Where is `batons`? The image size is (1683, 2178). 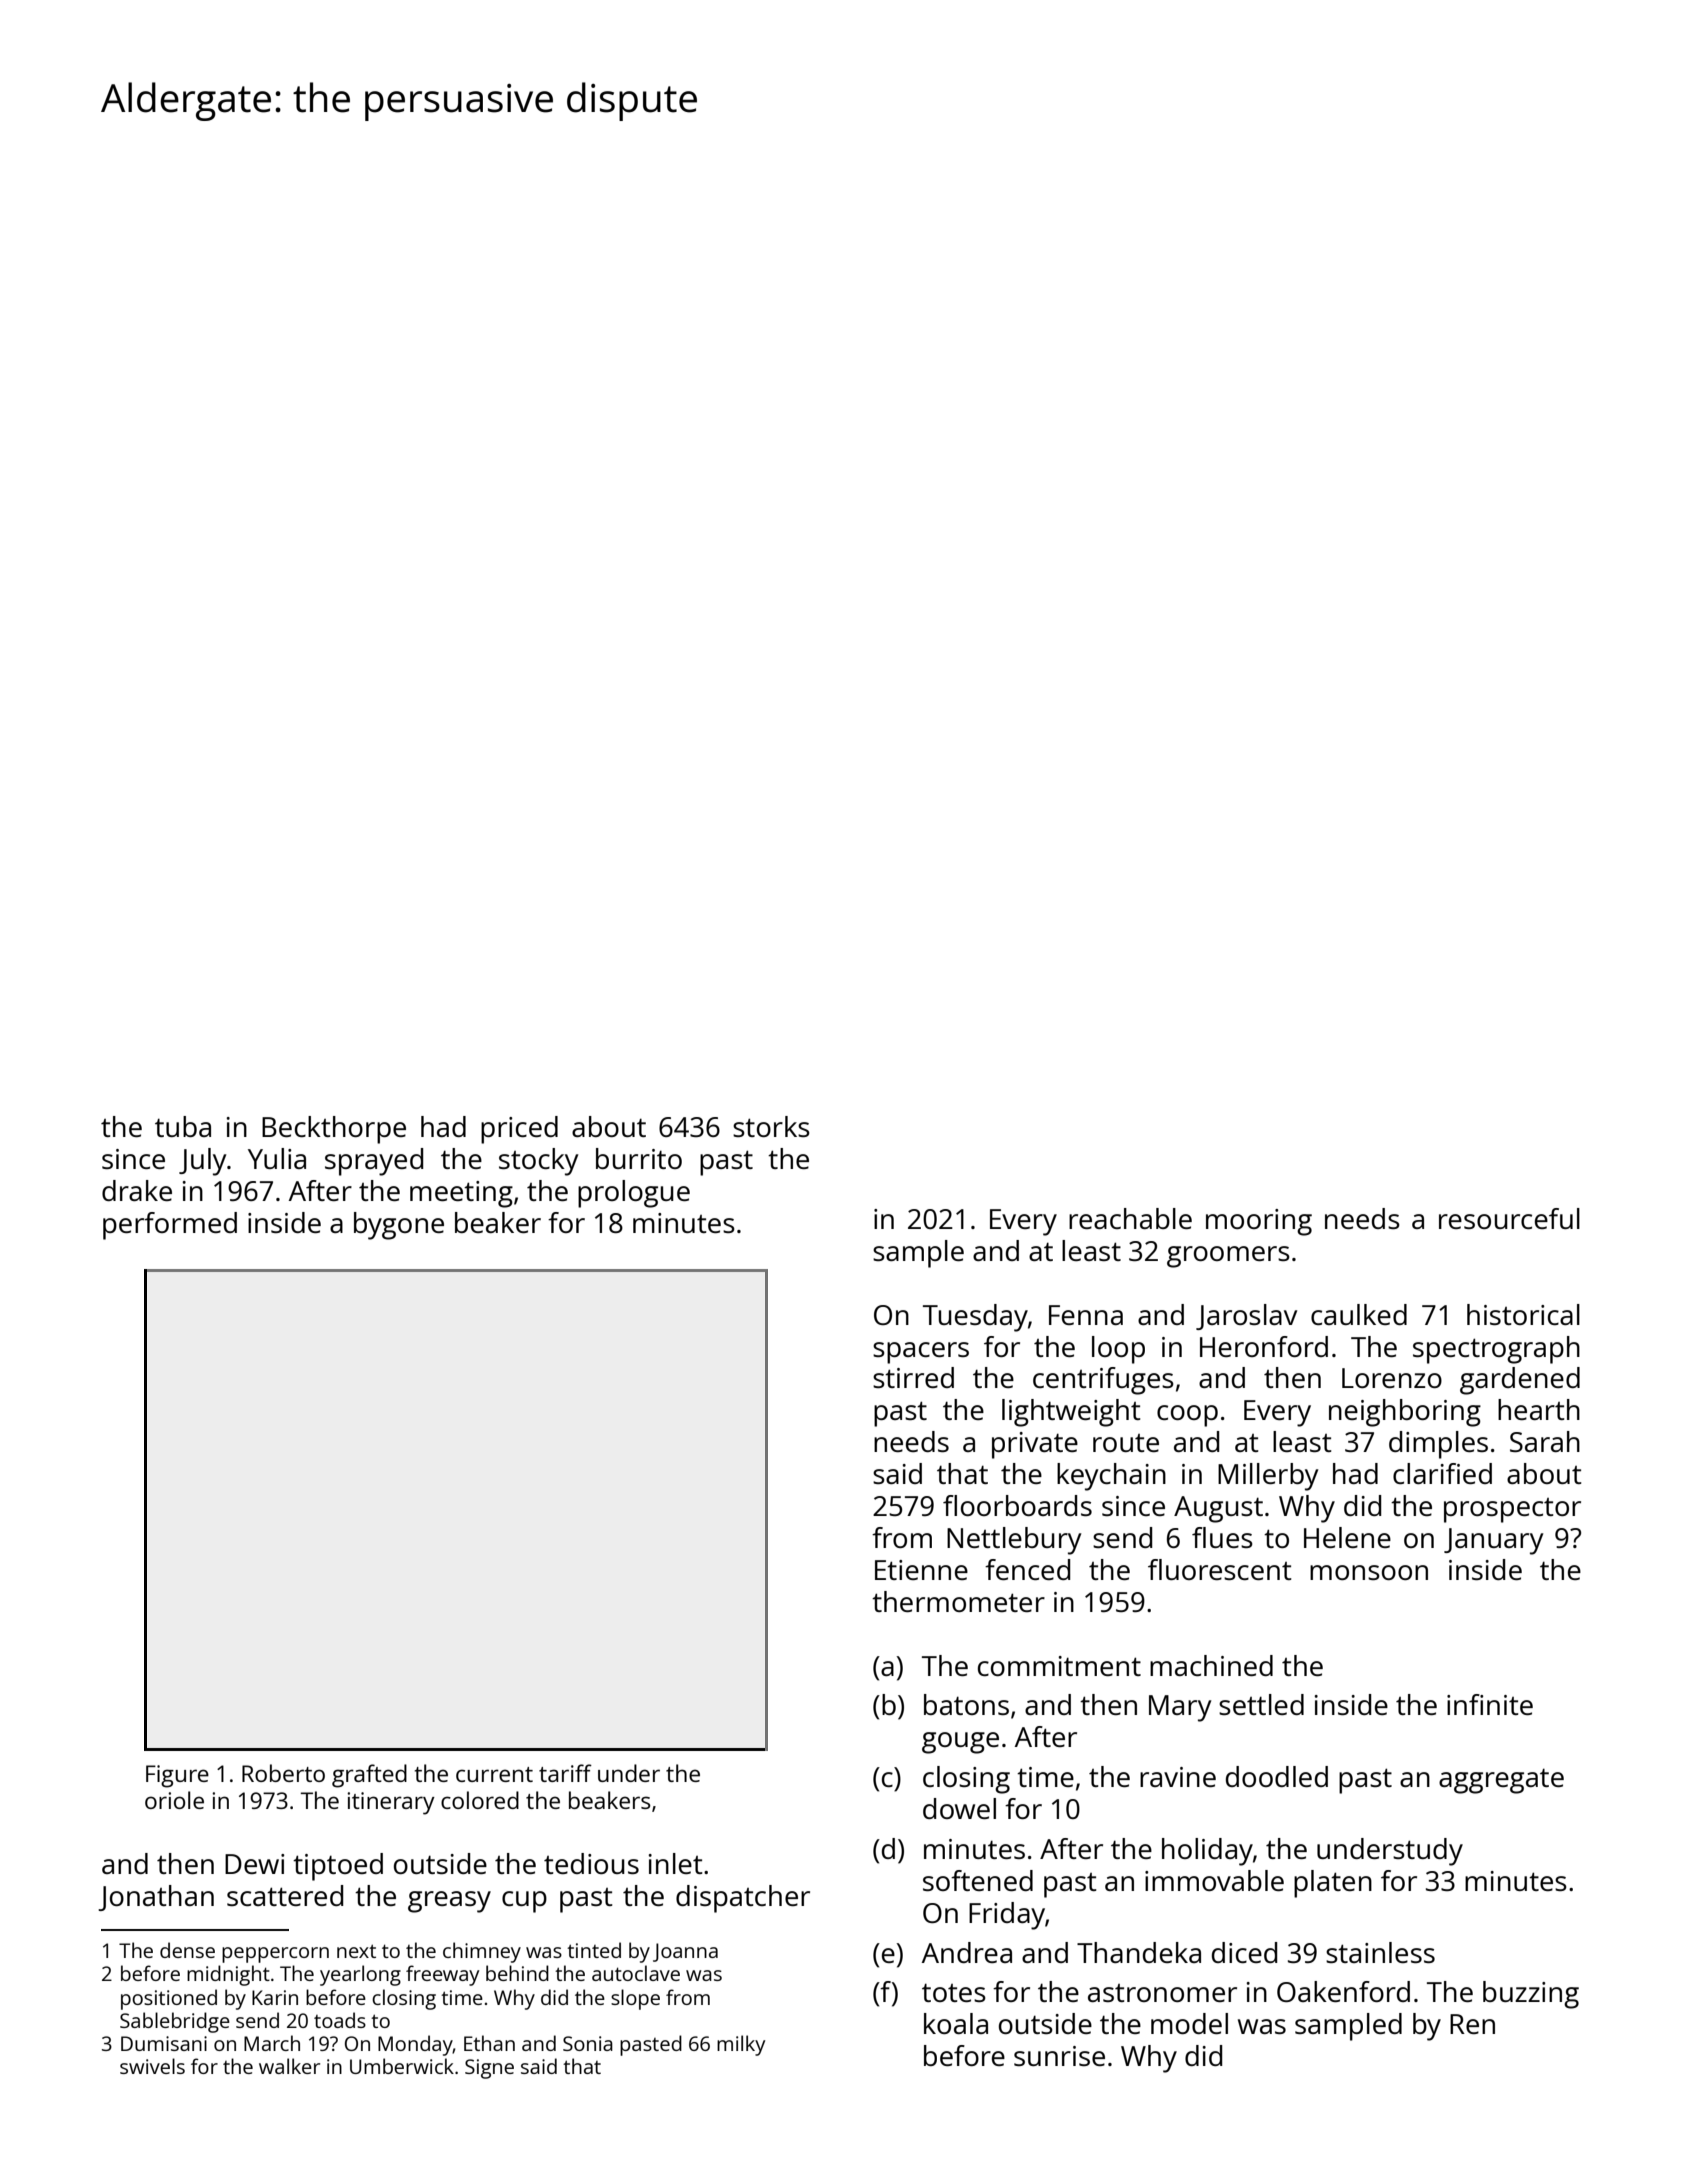 batons is located at coordinates (966, 1704).
